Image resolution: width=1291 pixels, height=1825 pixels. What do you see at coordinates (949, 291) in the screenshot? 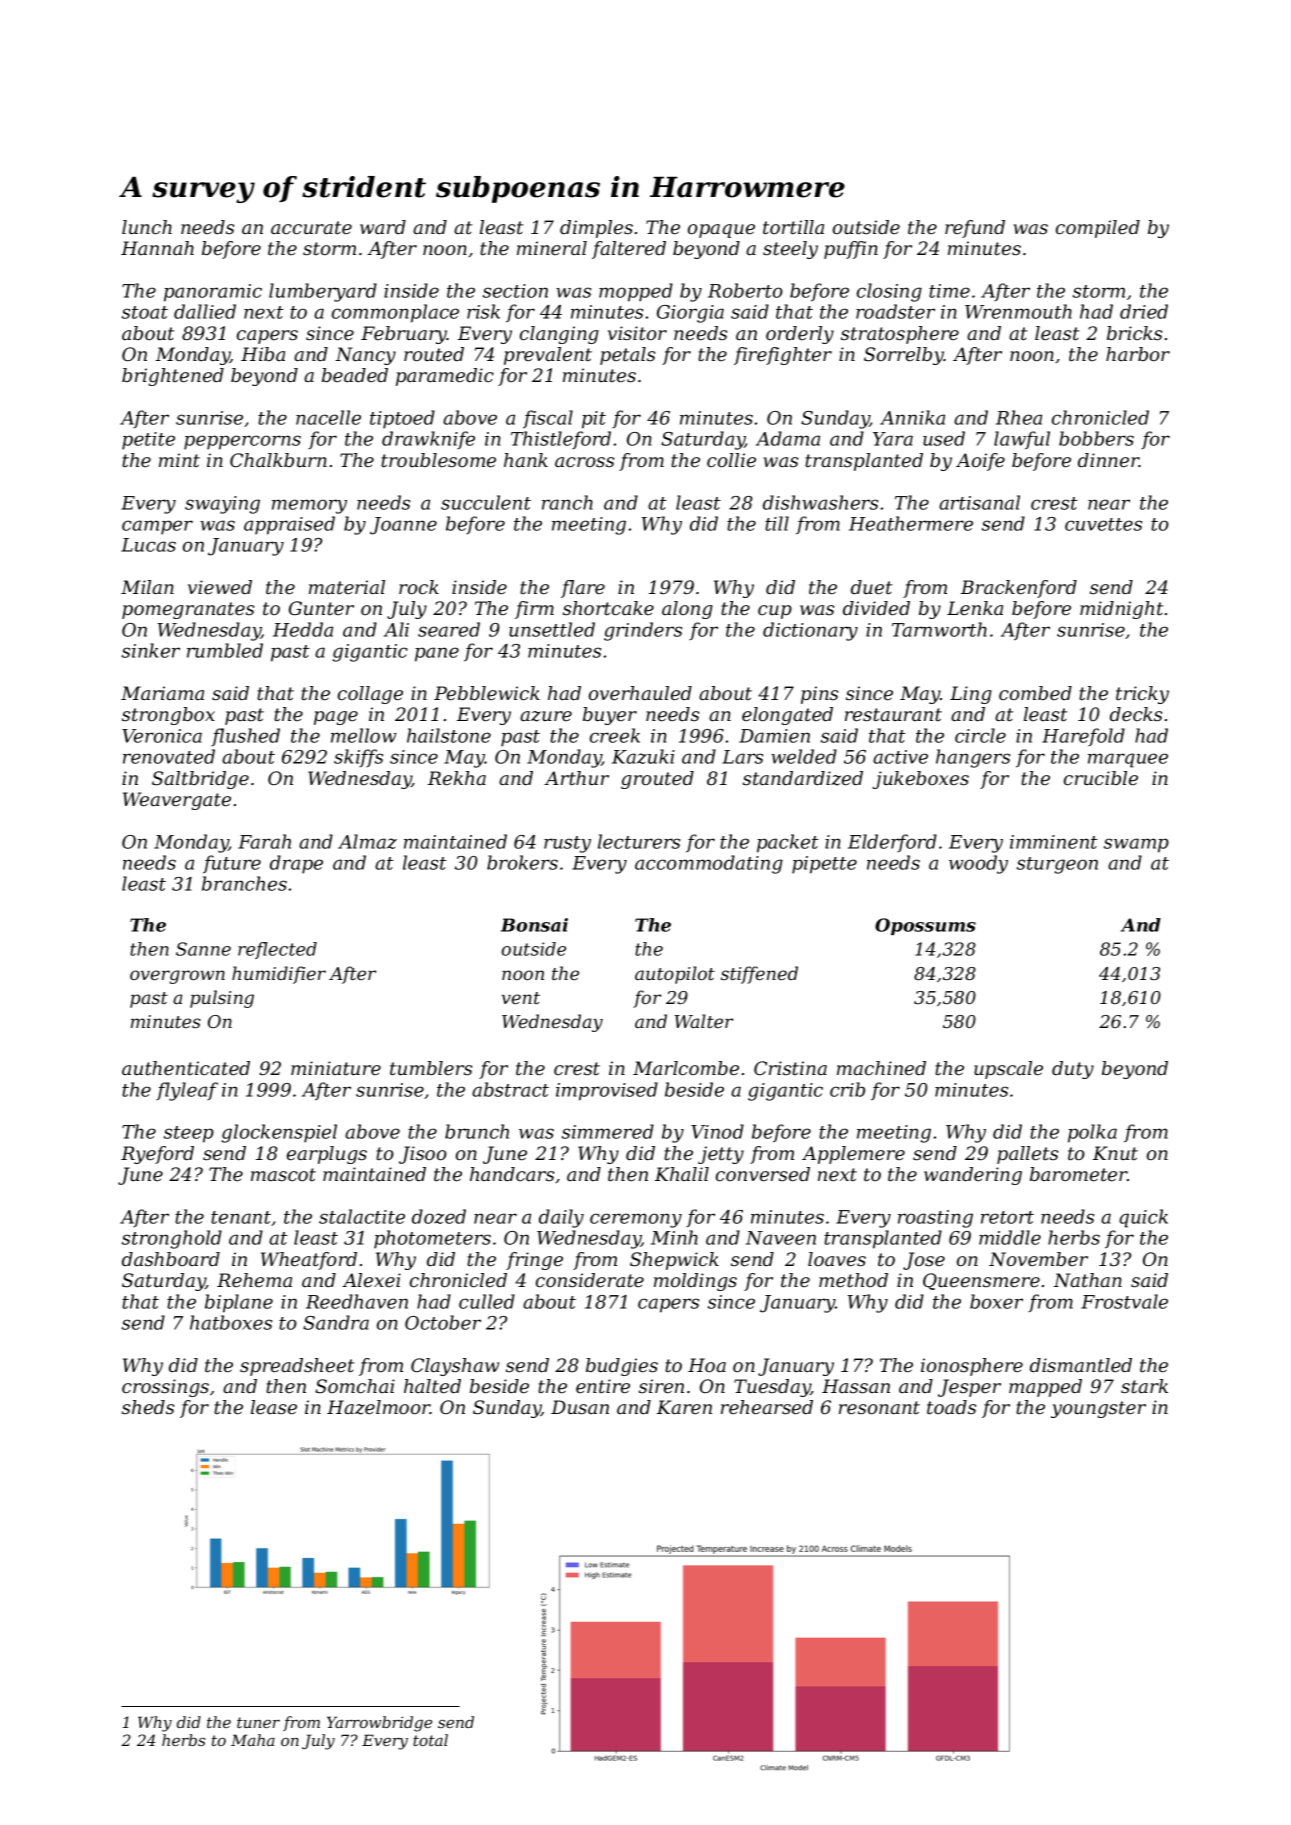
I see `time` at bounding box center [949, 291].
